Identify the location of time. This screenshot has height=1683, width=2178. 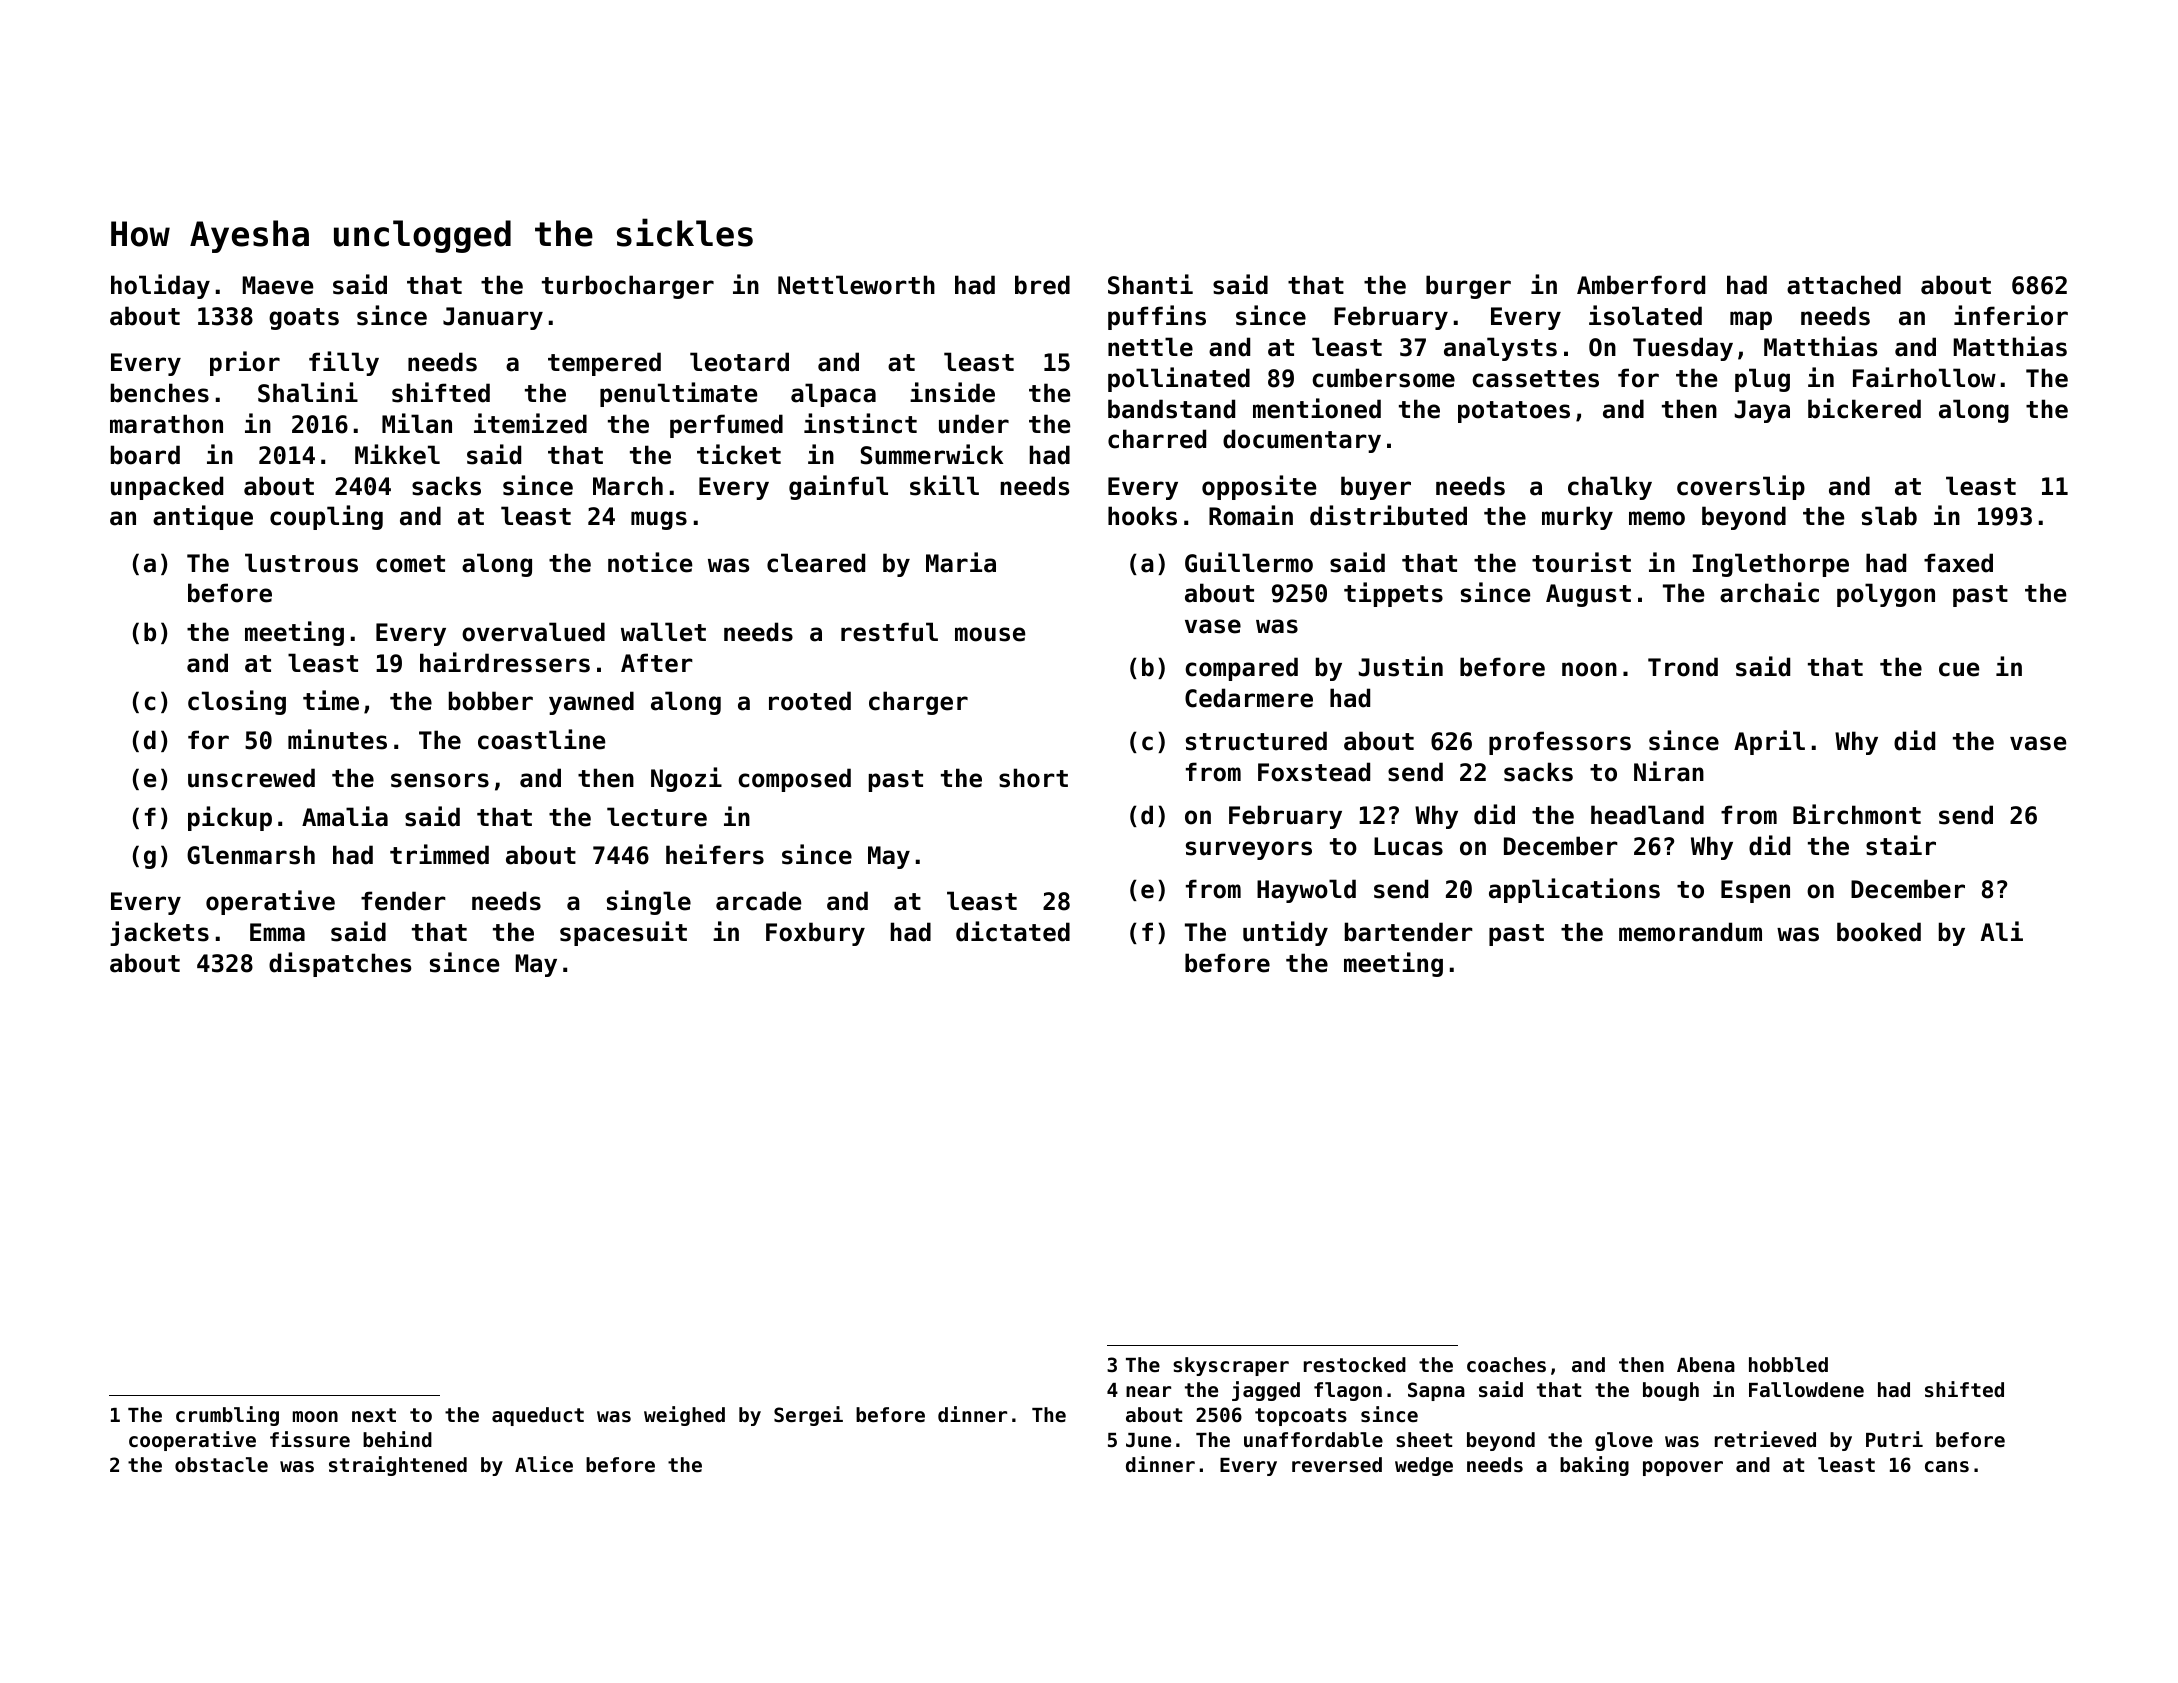
(331, 700).
